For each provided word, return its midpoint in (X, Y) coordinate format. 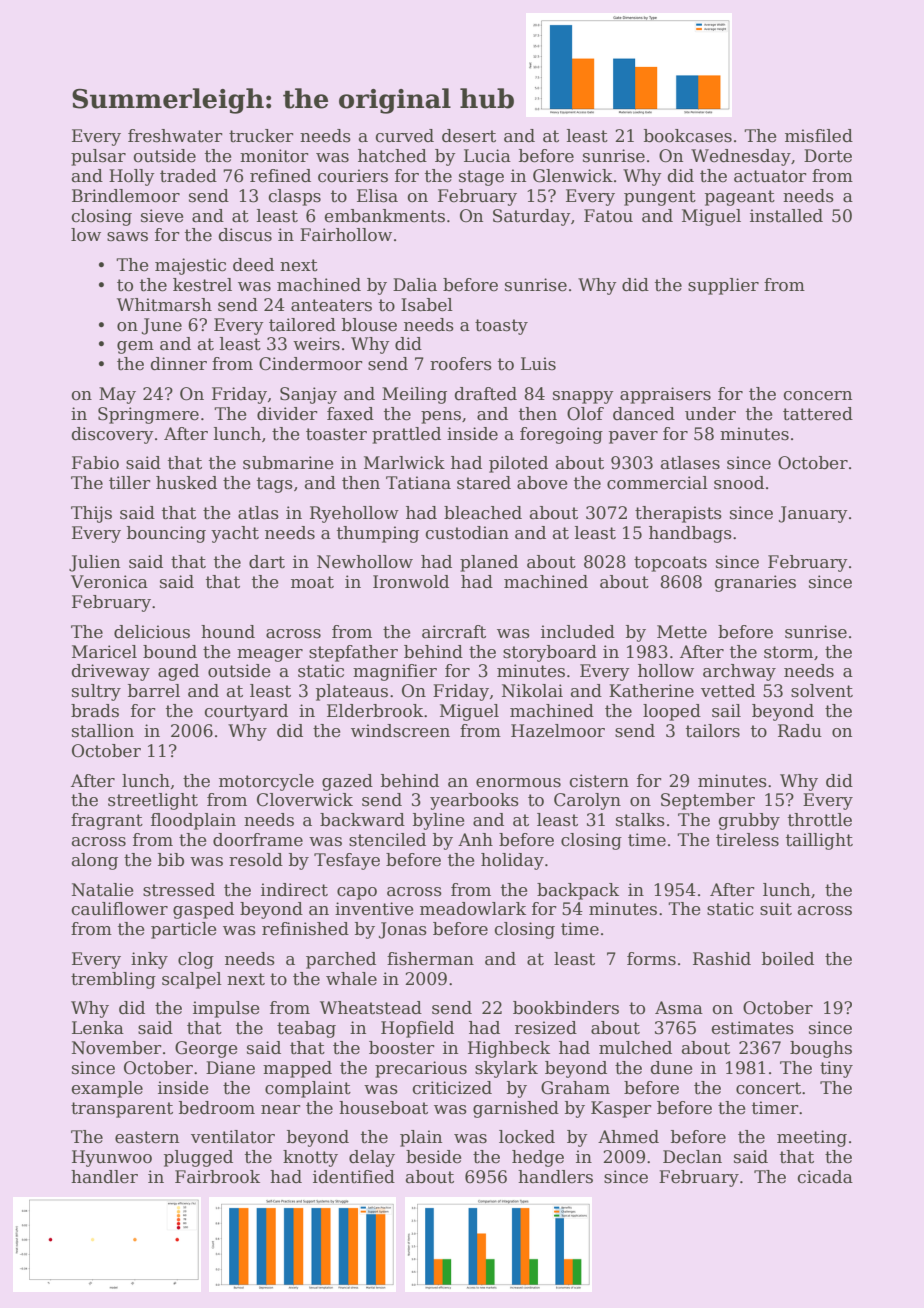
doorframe (258, 840)
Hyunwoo (112, 1158)
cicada (825, 1177)
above (542, 483)
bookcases (688, 136)
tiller (130, 483)
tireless (747, 840)
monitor (274, 156)
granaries (755, 583)
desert (469, 136)
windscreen (400, 731)
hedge (538, 1158)
